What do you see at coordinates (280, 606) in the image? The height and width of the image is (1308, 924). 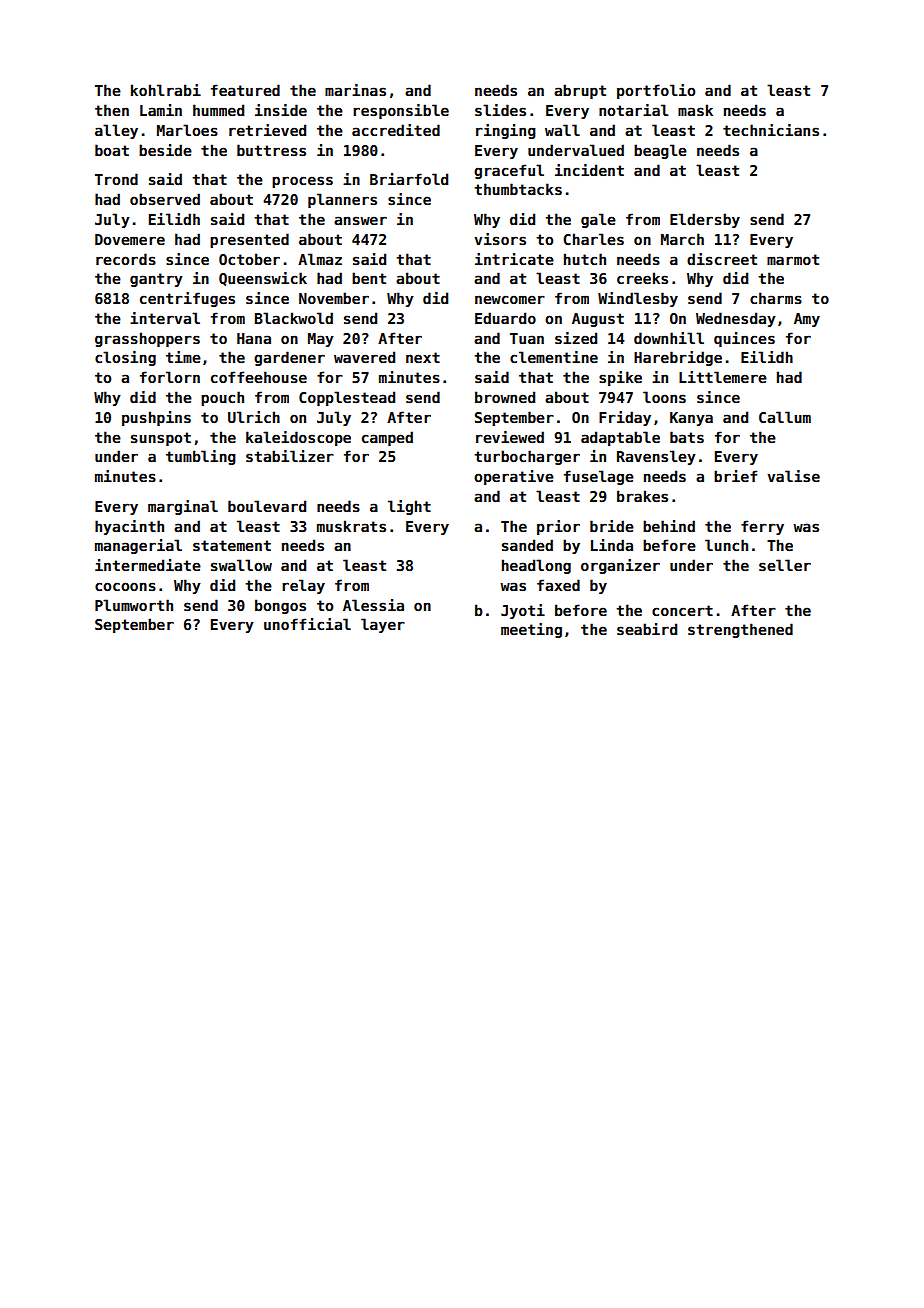 I see `bongos` at bounding box center [280, 606].
